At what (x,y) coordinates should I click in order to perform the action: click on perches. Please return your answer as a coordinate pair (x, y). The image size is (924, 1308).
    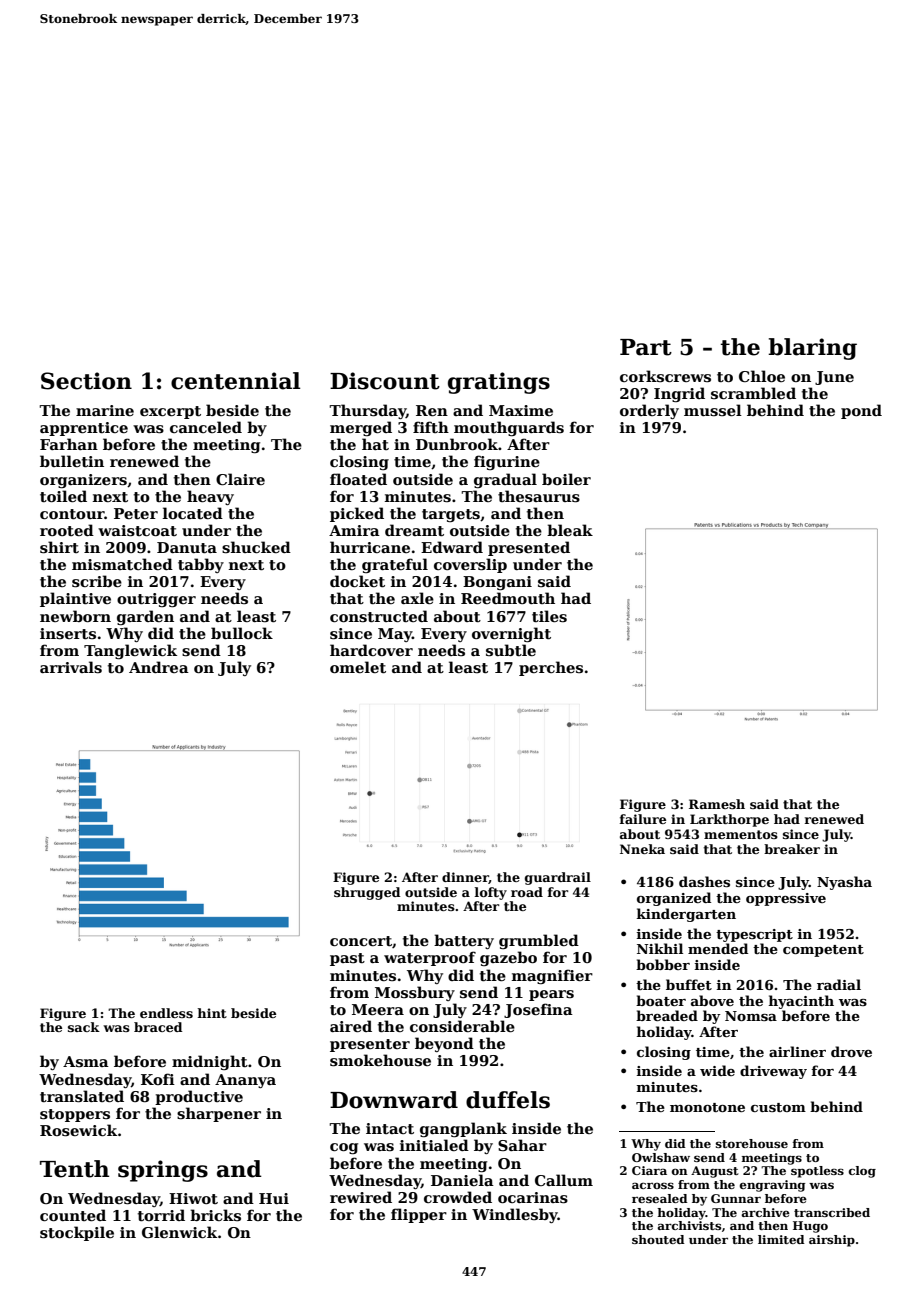
    Looking at the image, I should click on (551, 668).
